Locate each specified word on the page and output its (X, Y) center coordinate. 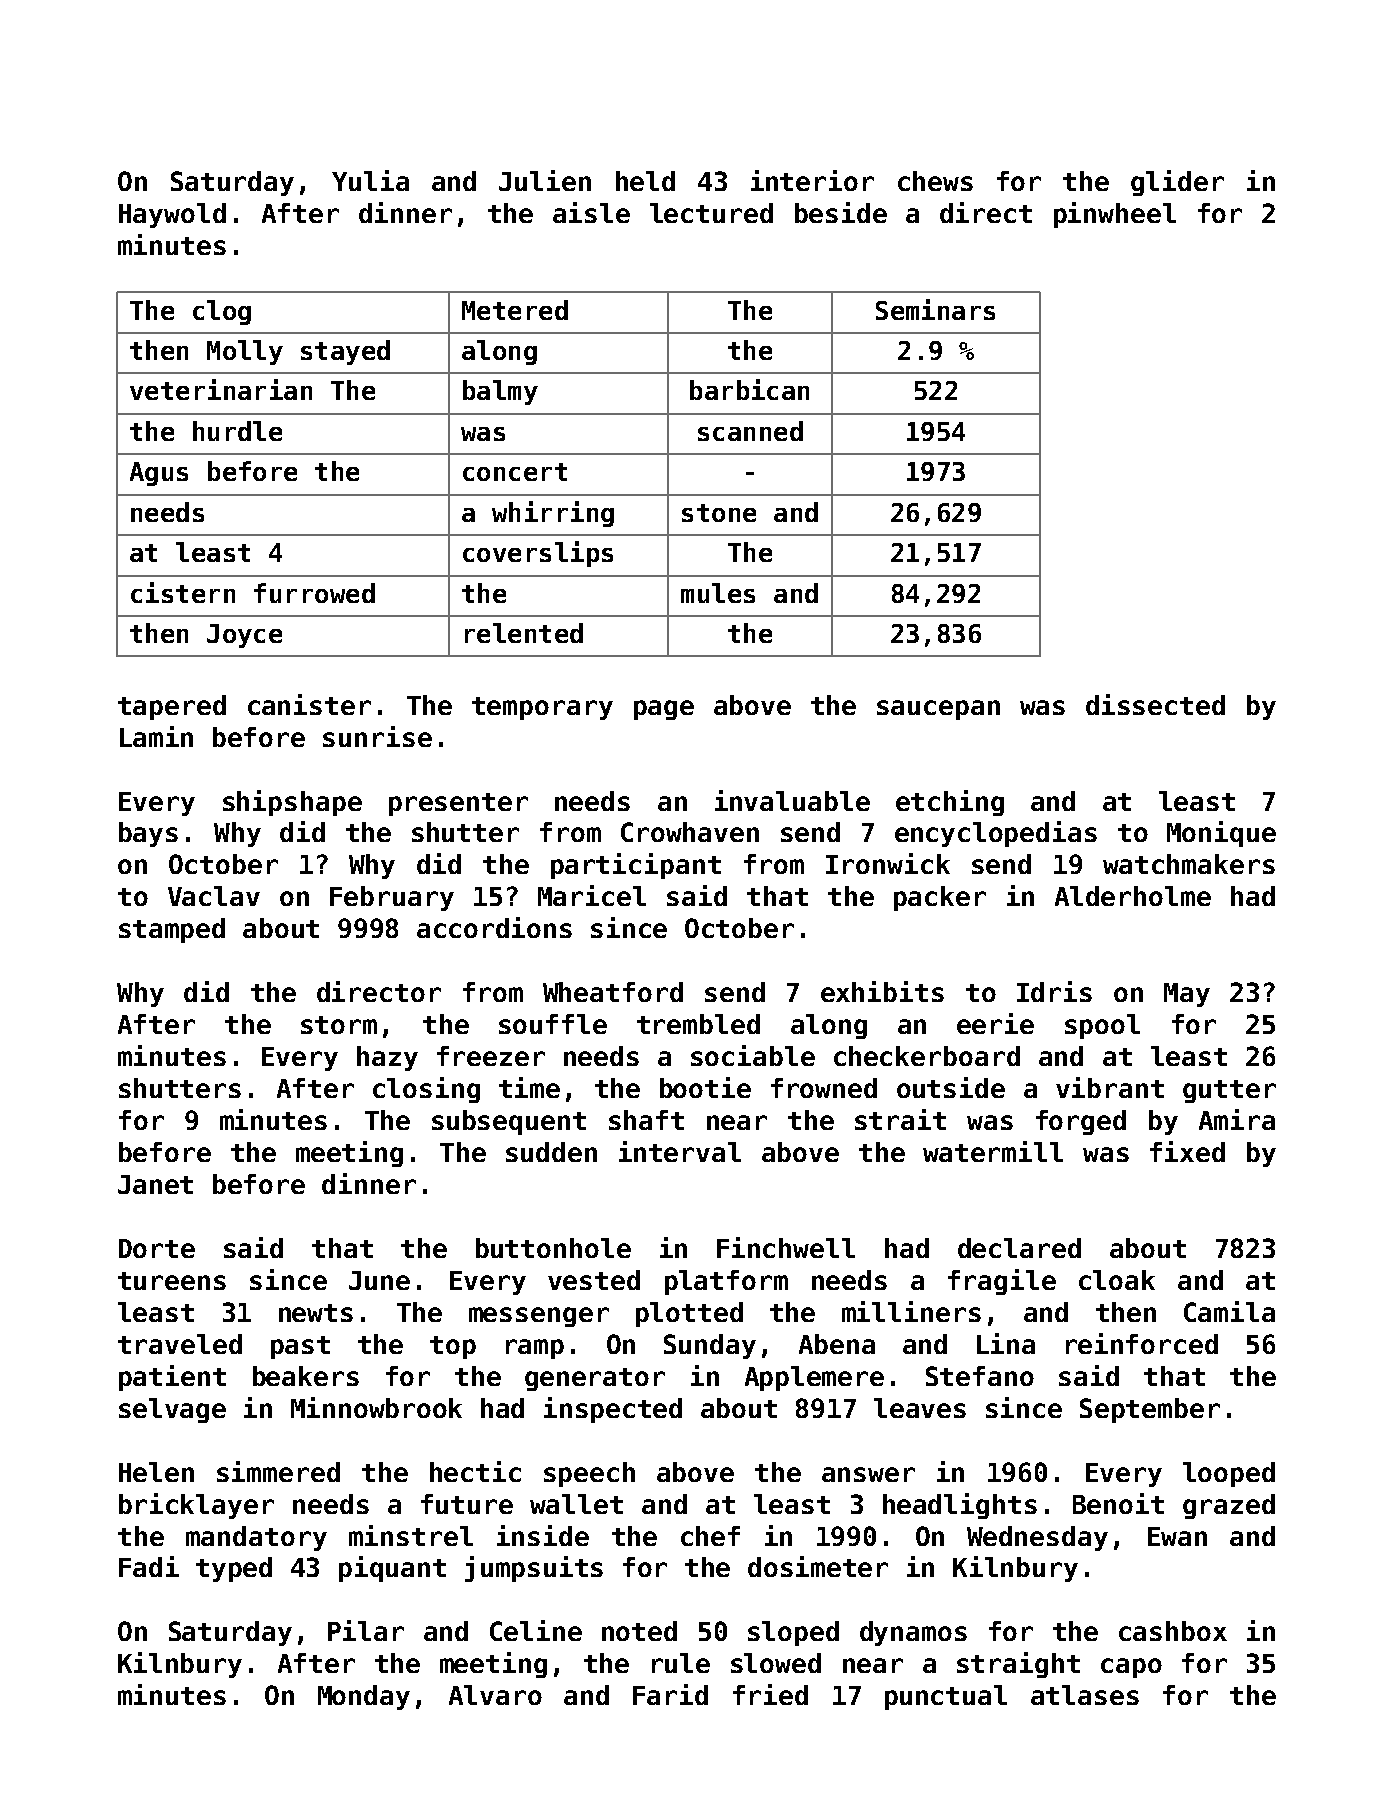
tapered (172, 707)
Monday (364, 1697)
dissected (1155, 704)
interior (812, 180)
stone (719, 513)
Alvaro (495, 1695)
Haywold (172, 215)
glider (1177, 183)
